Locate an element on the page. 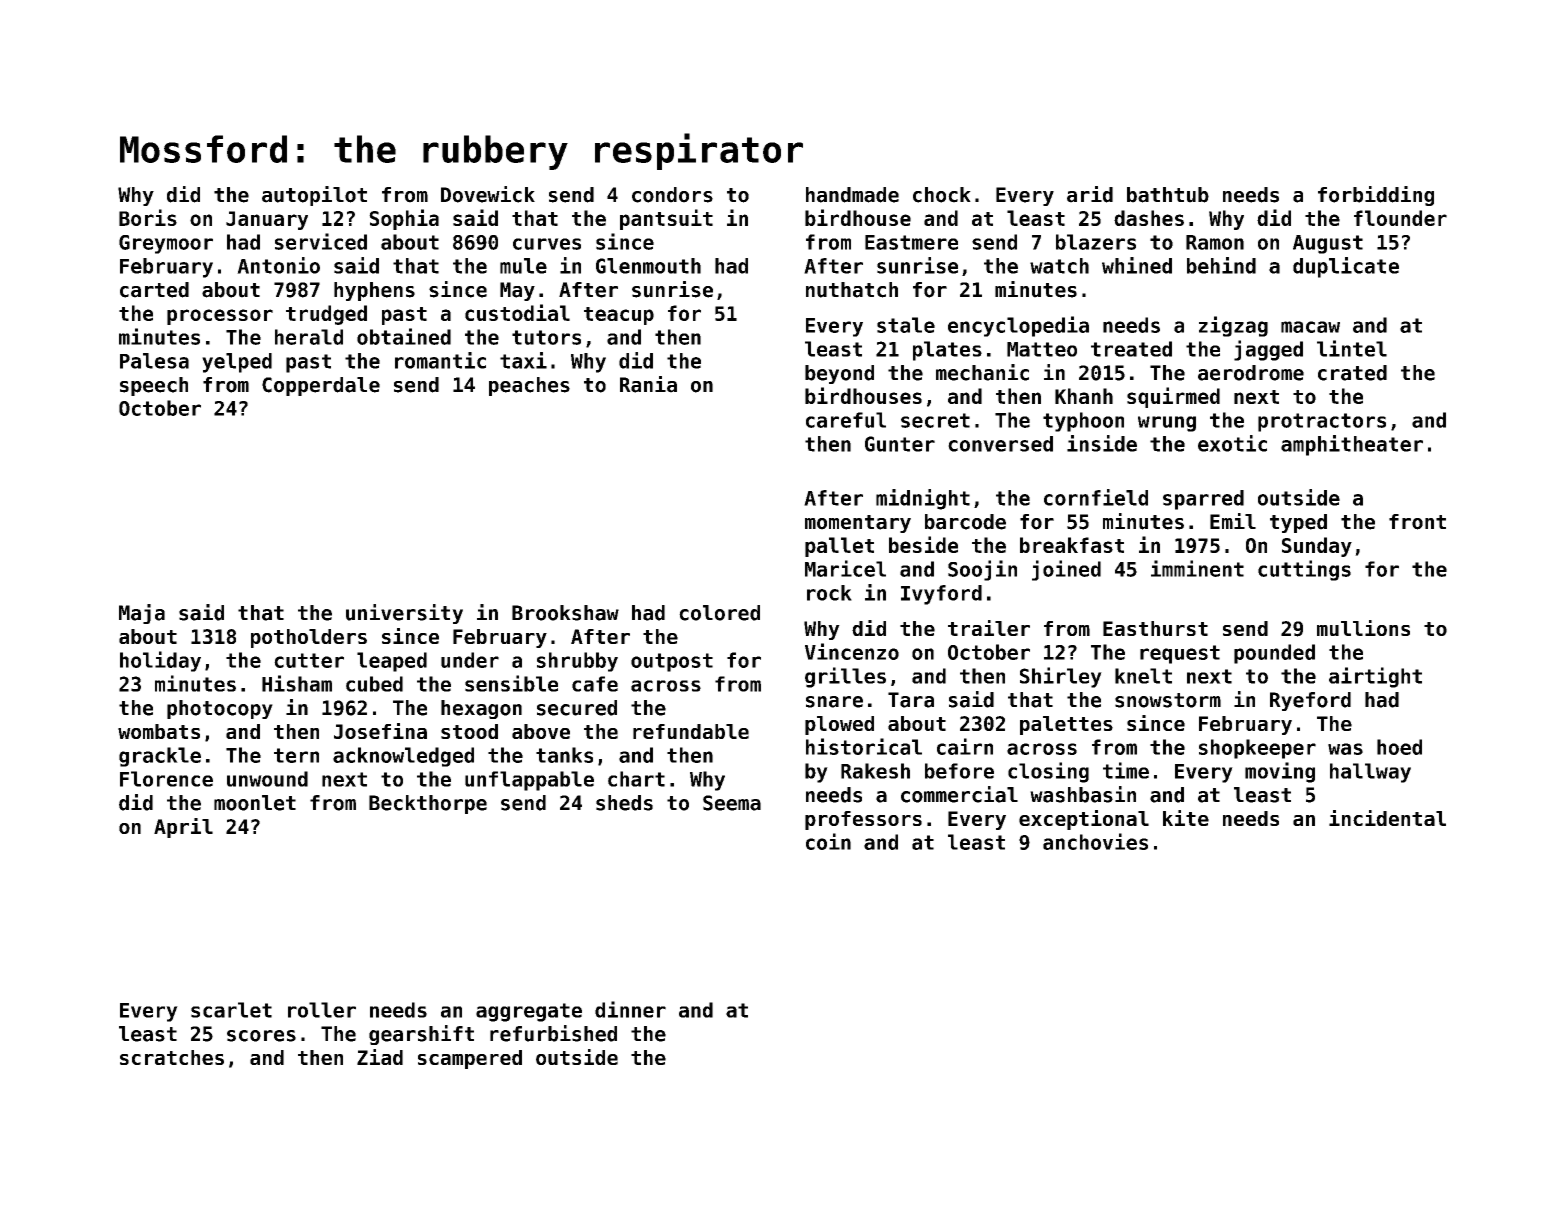 The height and width of the document is (1211, 1567). Ziad is located at coordinates (380, 1057).
